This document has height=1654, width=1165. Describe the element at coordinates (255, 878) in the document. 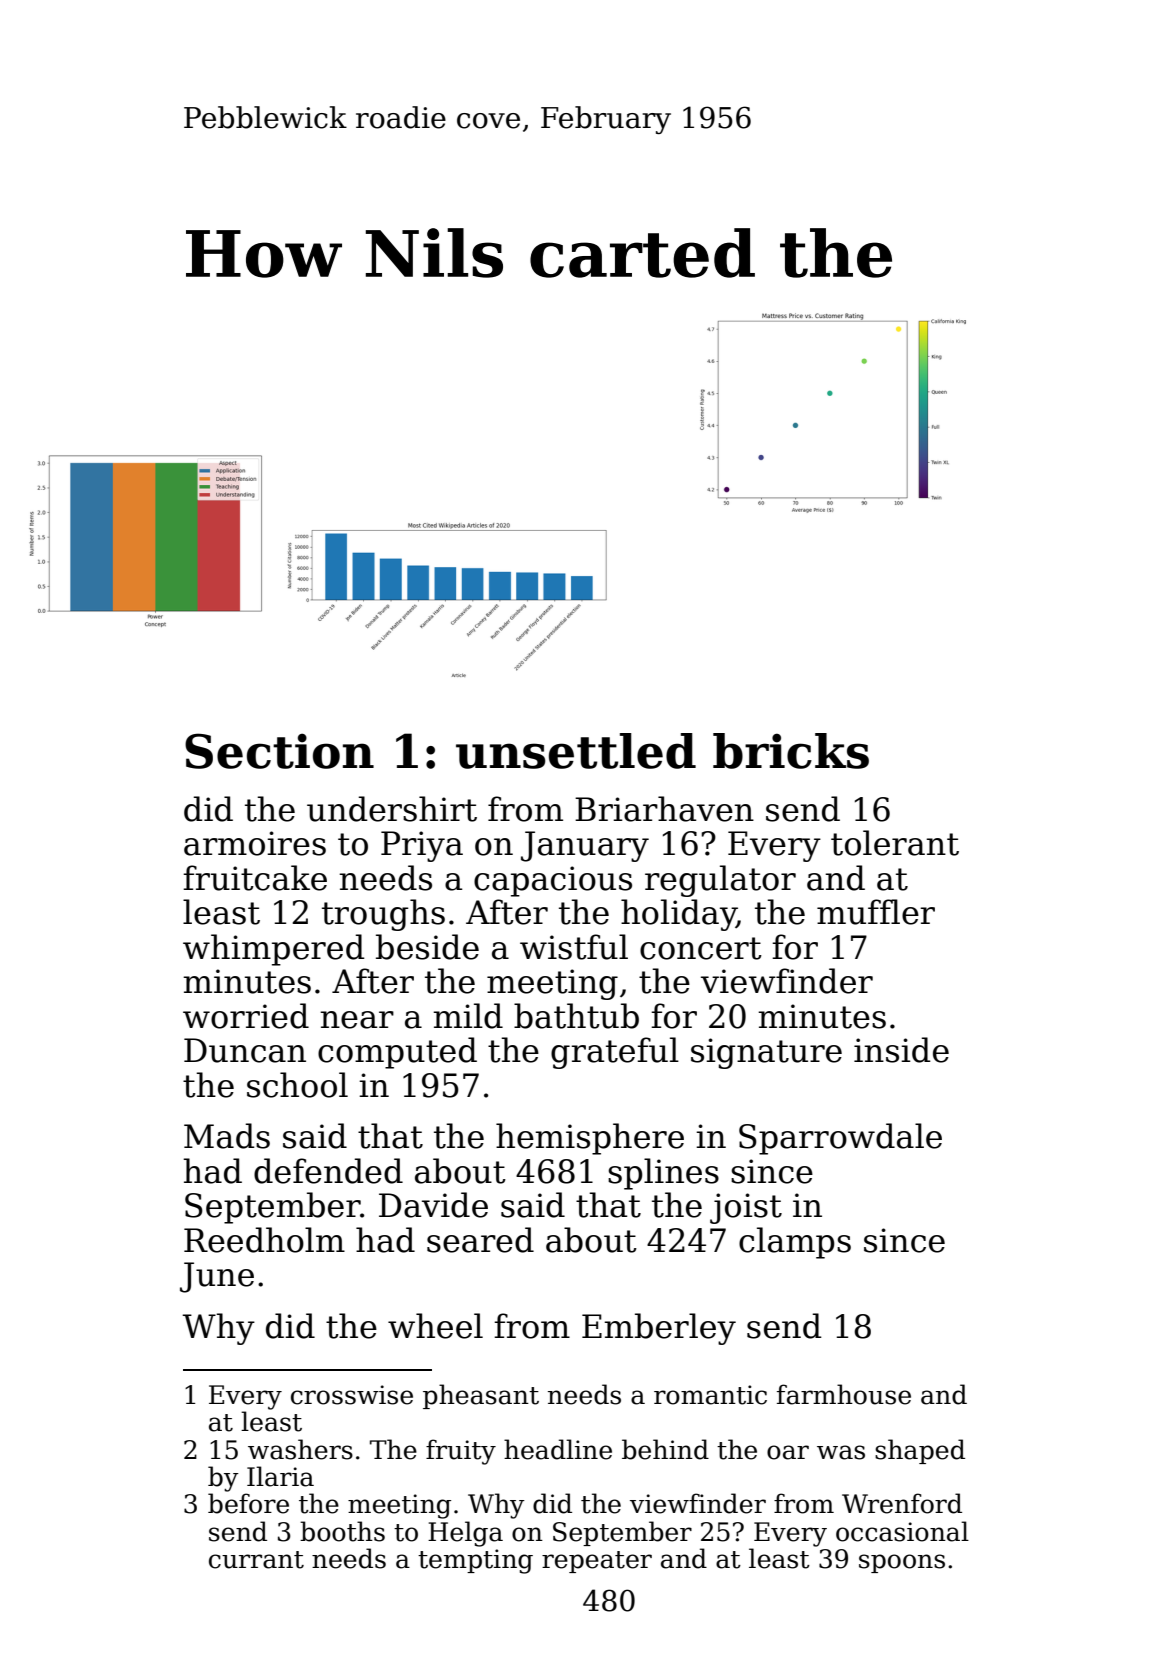

I see `fruitcake` at that location.
